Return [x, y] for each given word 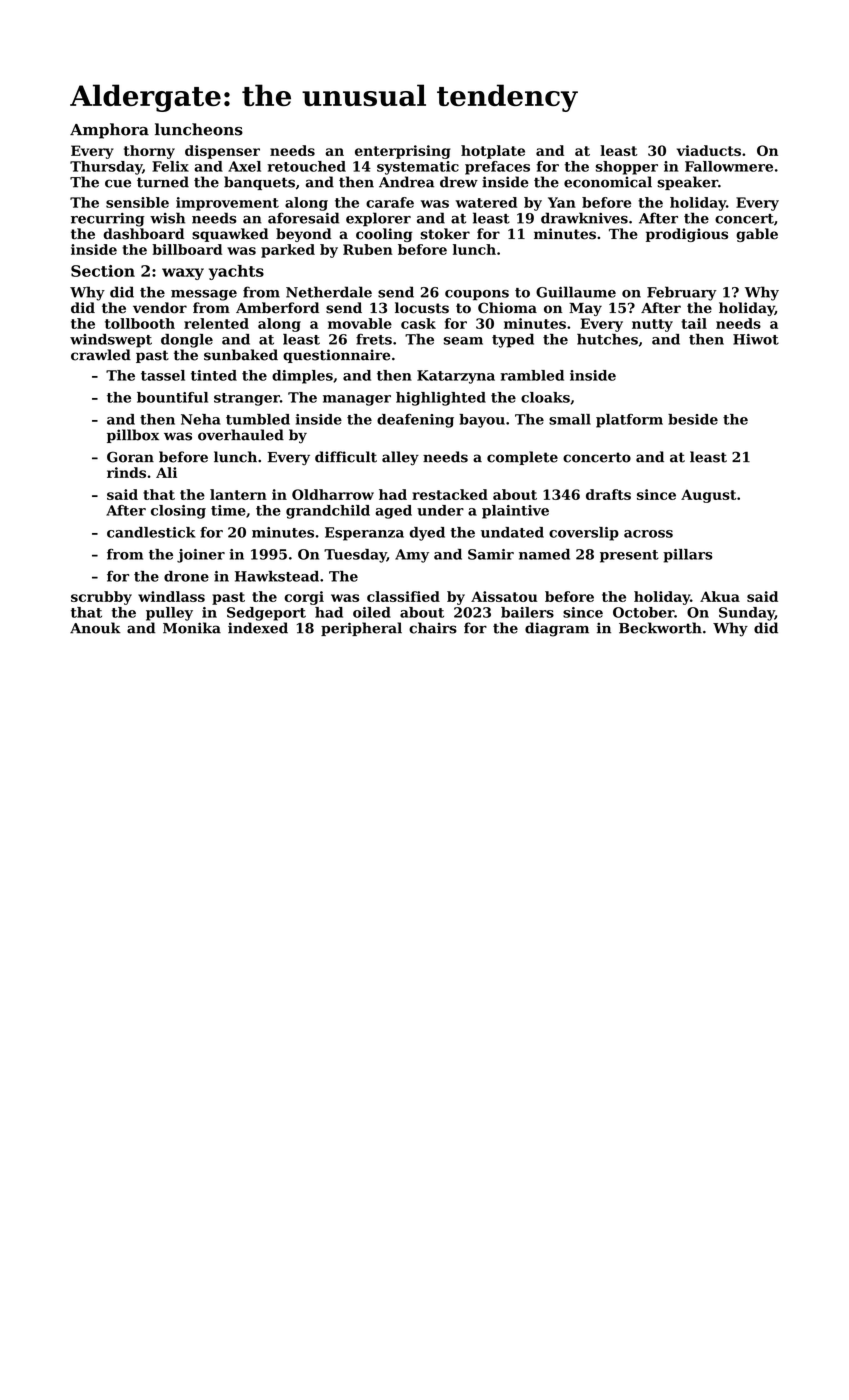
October [643, 612]
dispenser [222, 152]
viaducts [709, 150]
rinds [126, 472]
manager [357, 400]
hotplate [493, 152]
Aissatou [504, 596]
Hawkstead [277, 576]
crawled [101, 355]
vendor [160, 308]
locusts [422, 308]
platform [629, 421]
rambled [532, 375]
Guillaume [576, 292]
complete [522, 458]
